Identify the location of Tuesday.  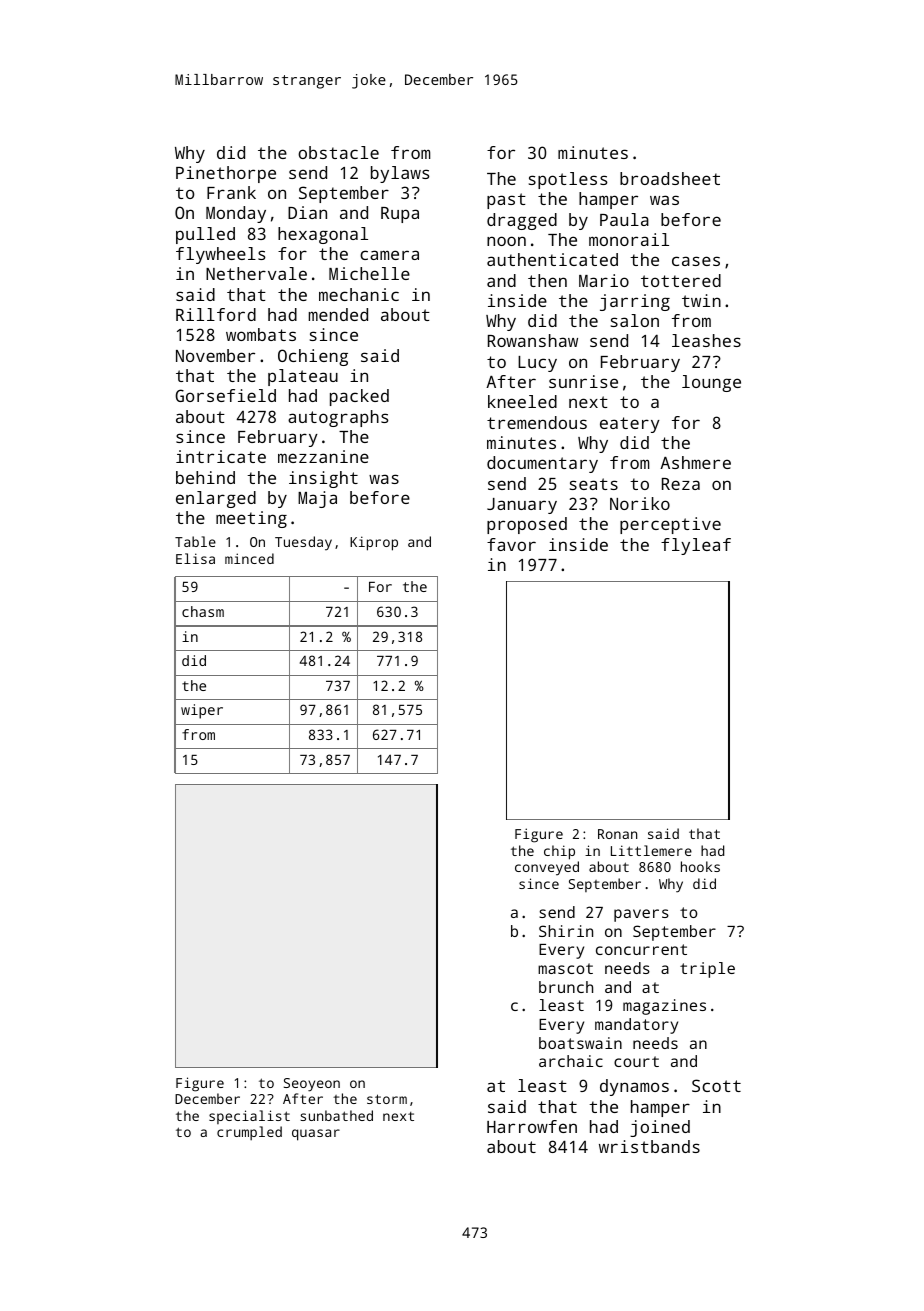
(303, 543).
